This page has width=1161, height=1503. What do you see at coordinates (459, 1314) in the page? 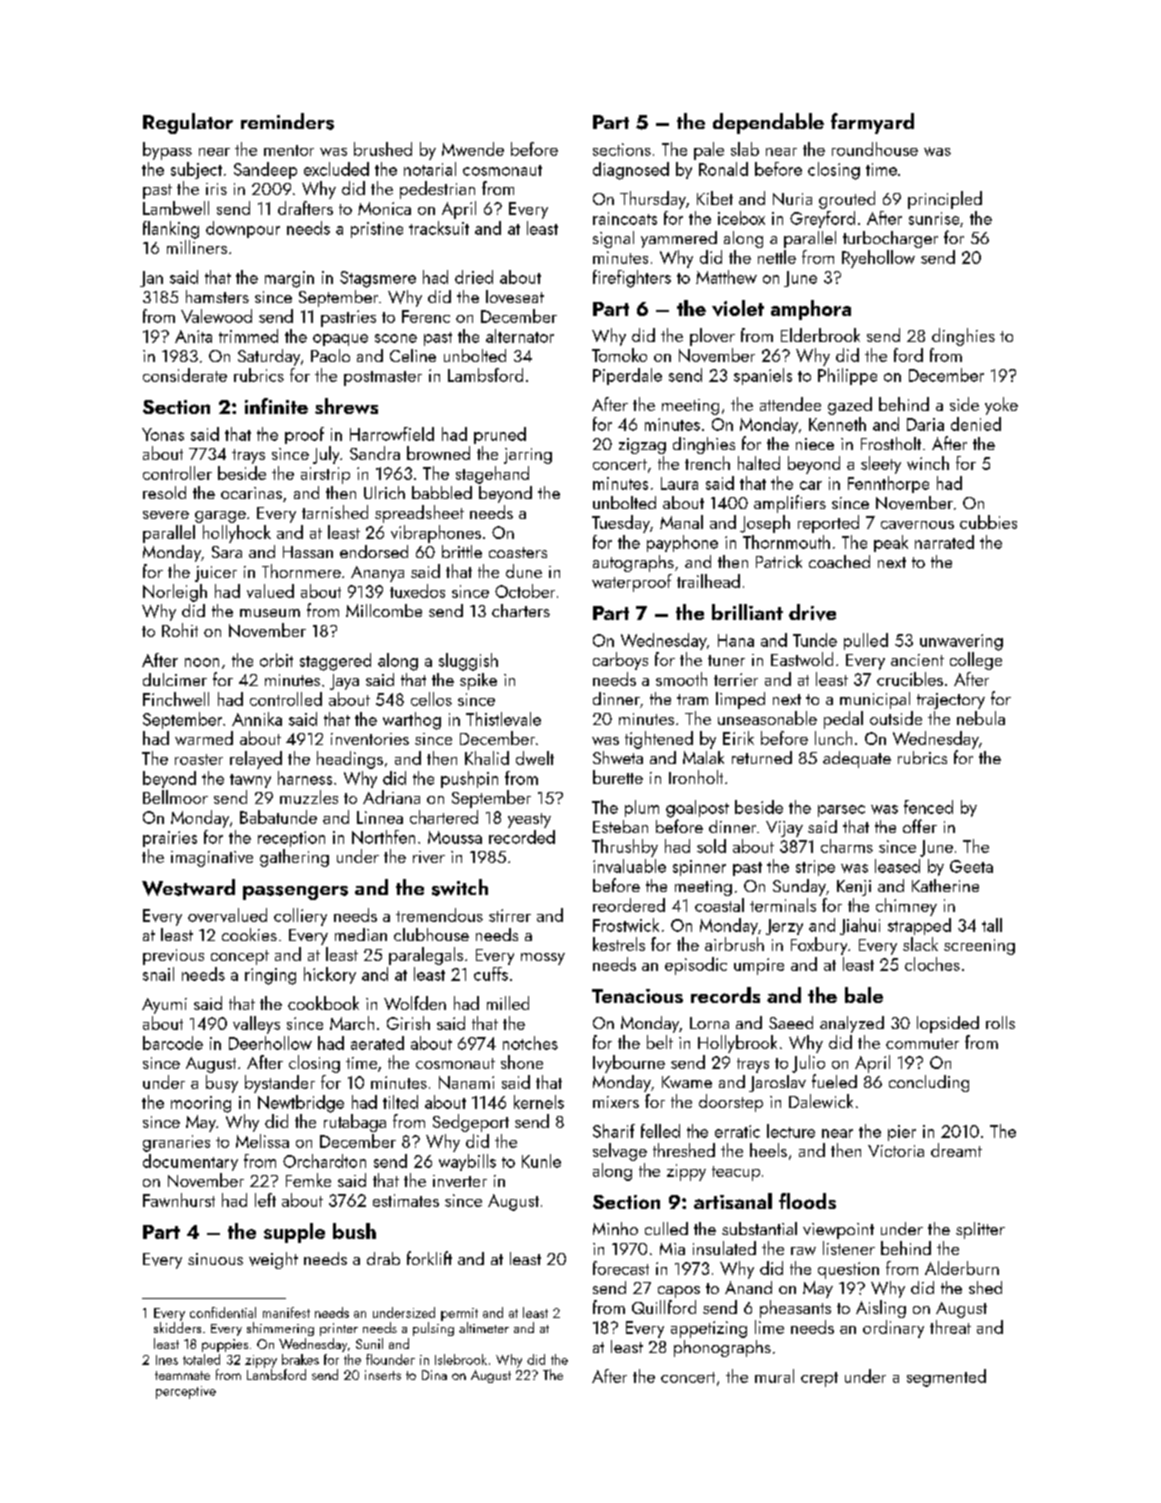
I see `permit` at bounding box center [459, 1314].
